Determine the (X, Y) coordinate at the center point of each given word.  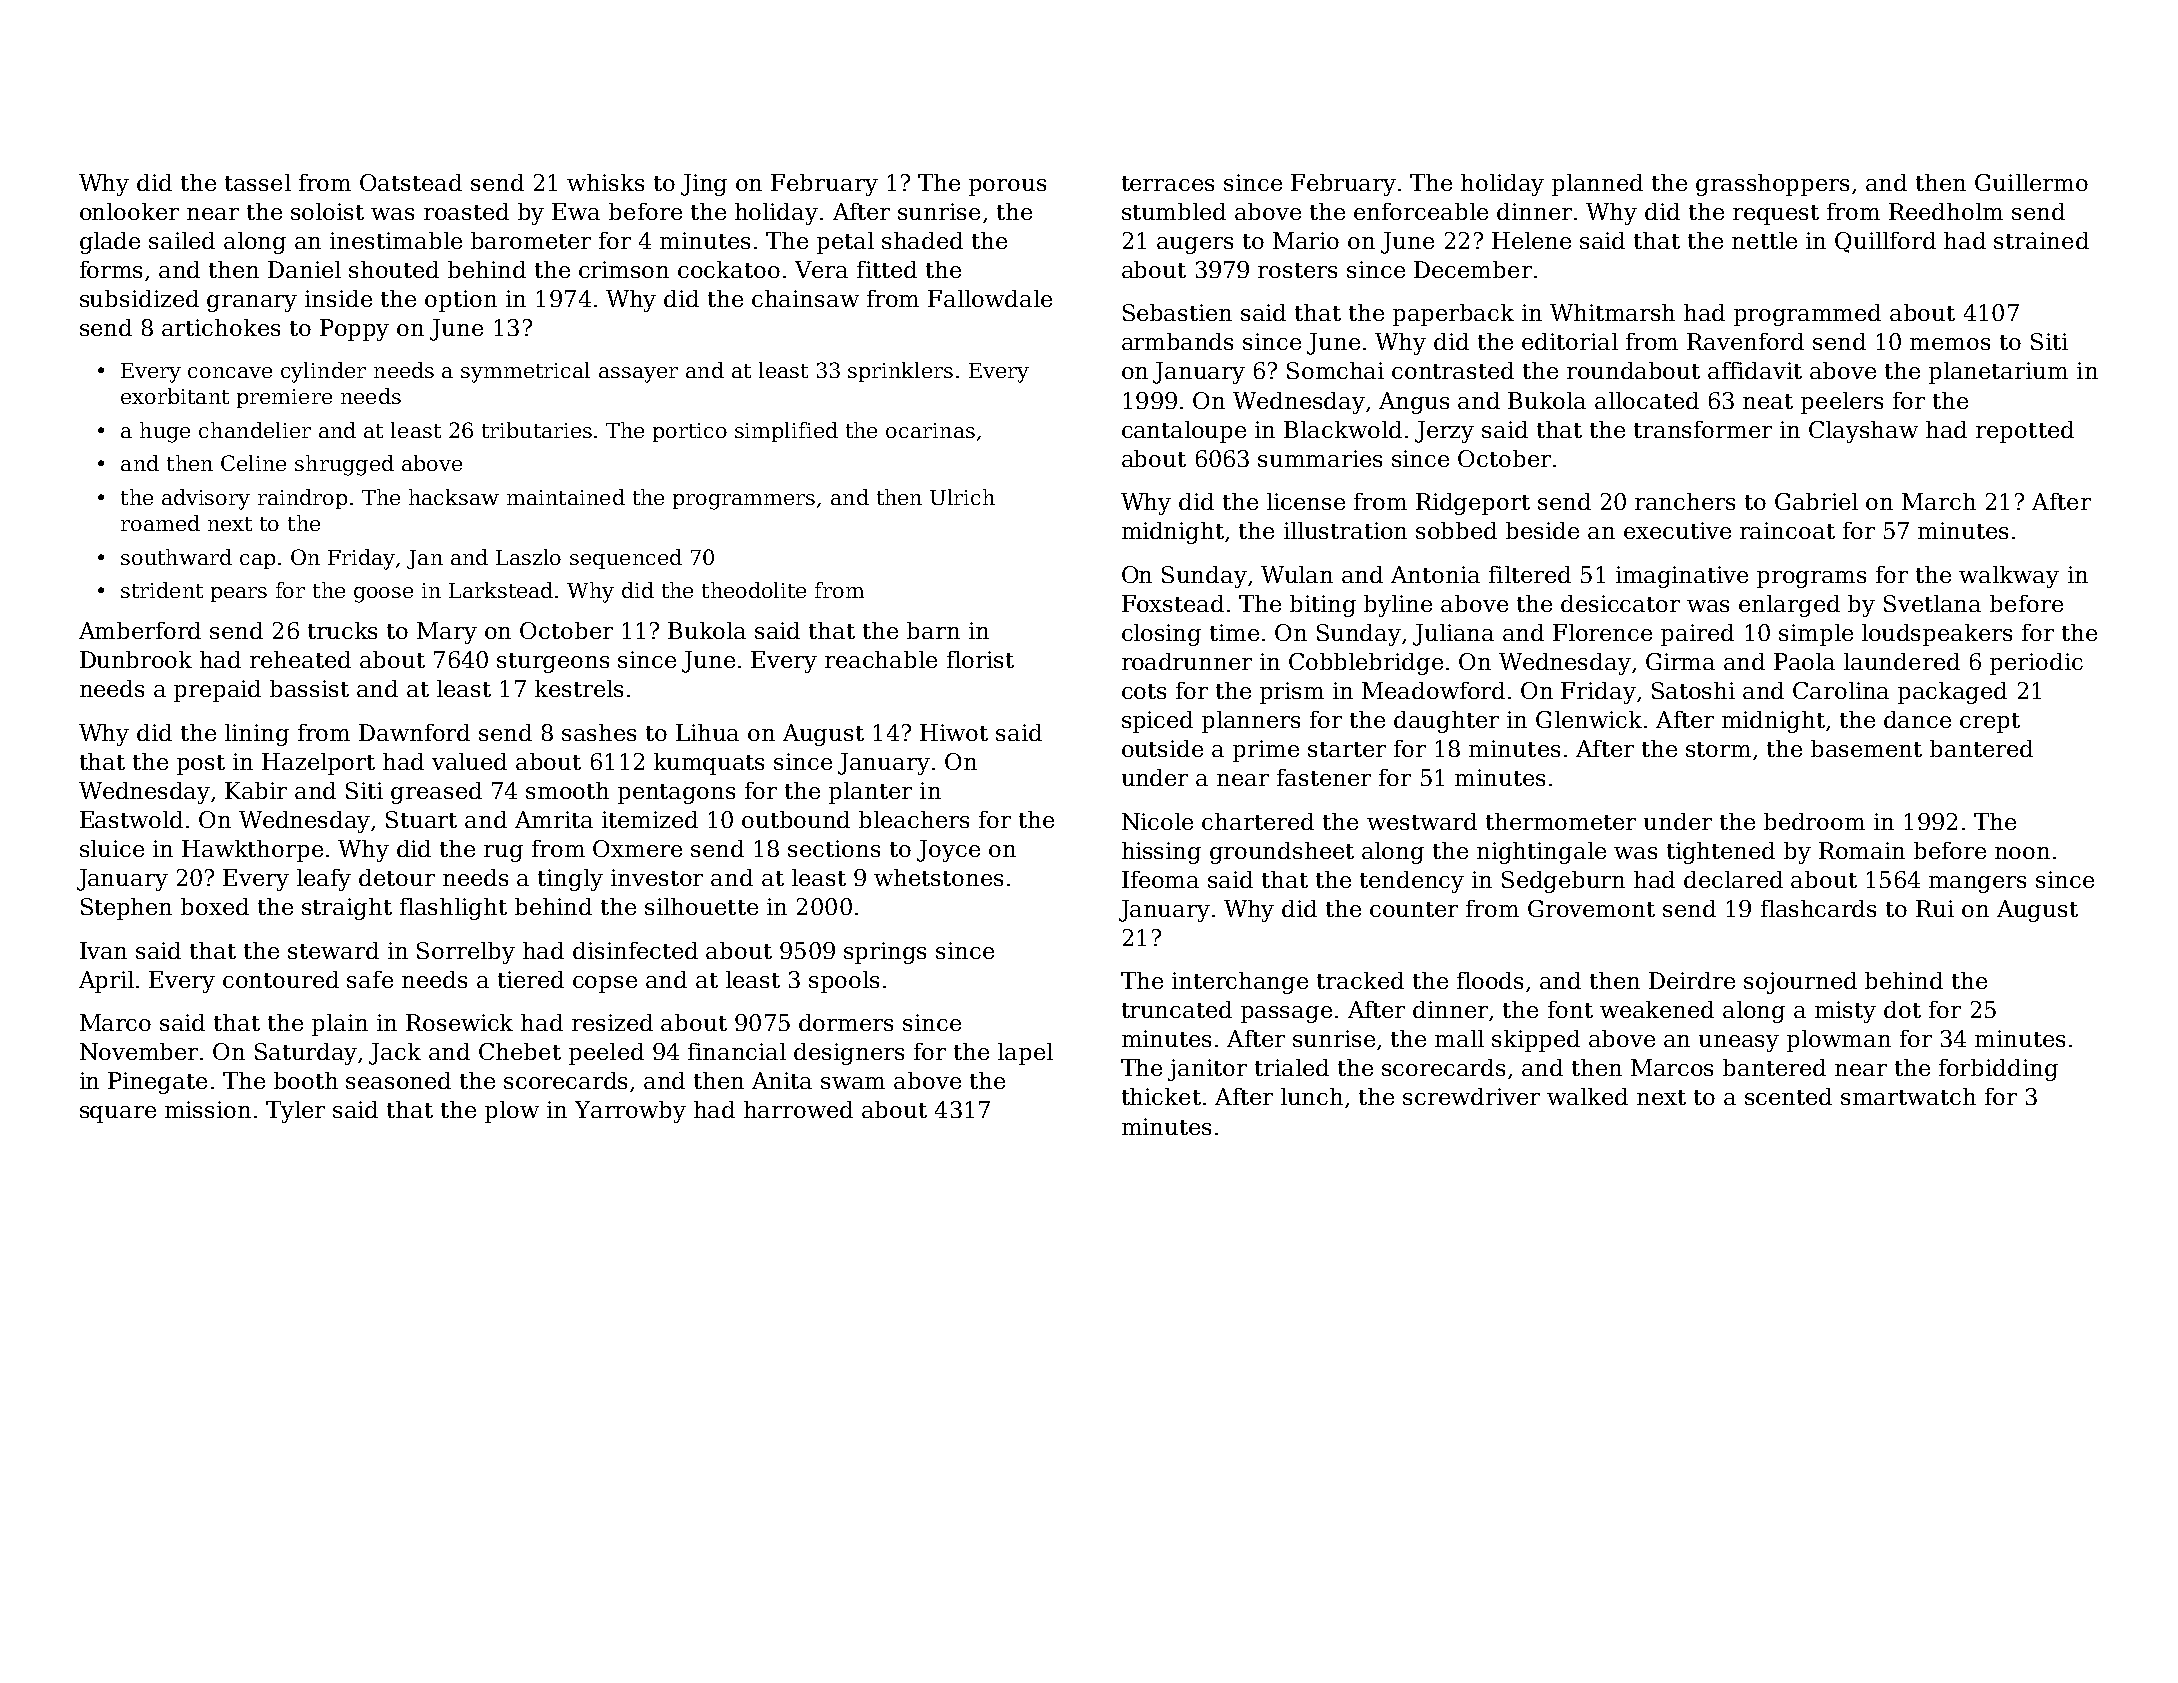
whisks (605, 182)
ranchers (1685, 501)
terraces (1168, 183)
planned (1597, 185)
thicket (1161, 1096)
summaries (1320, 458)
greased (436, 793)
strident (162, 590)
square (118, 1114)
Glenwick (1589, 719)
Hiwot (954, 732)
